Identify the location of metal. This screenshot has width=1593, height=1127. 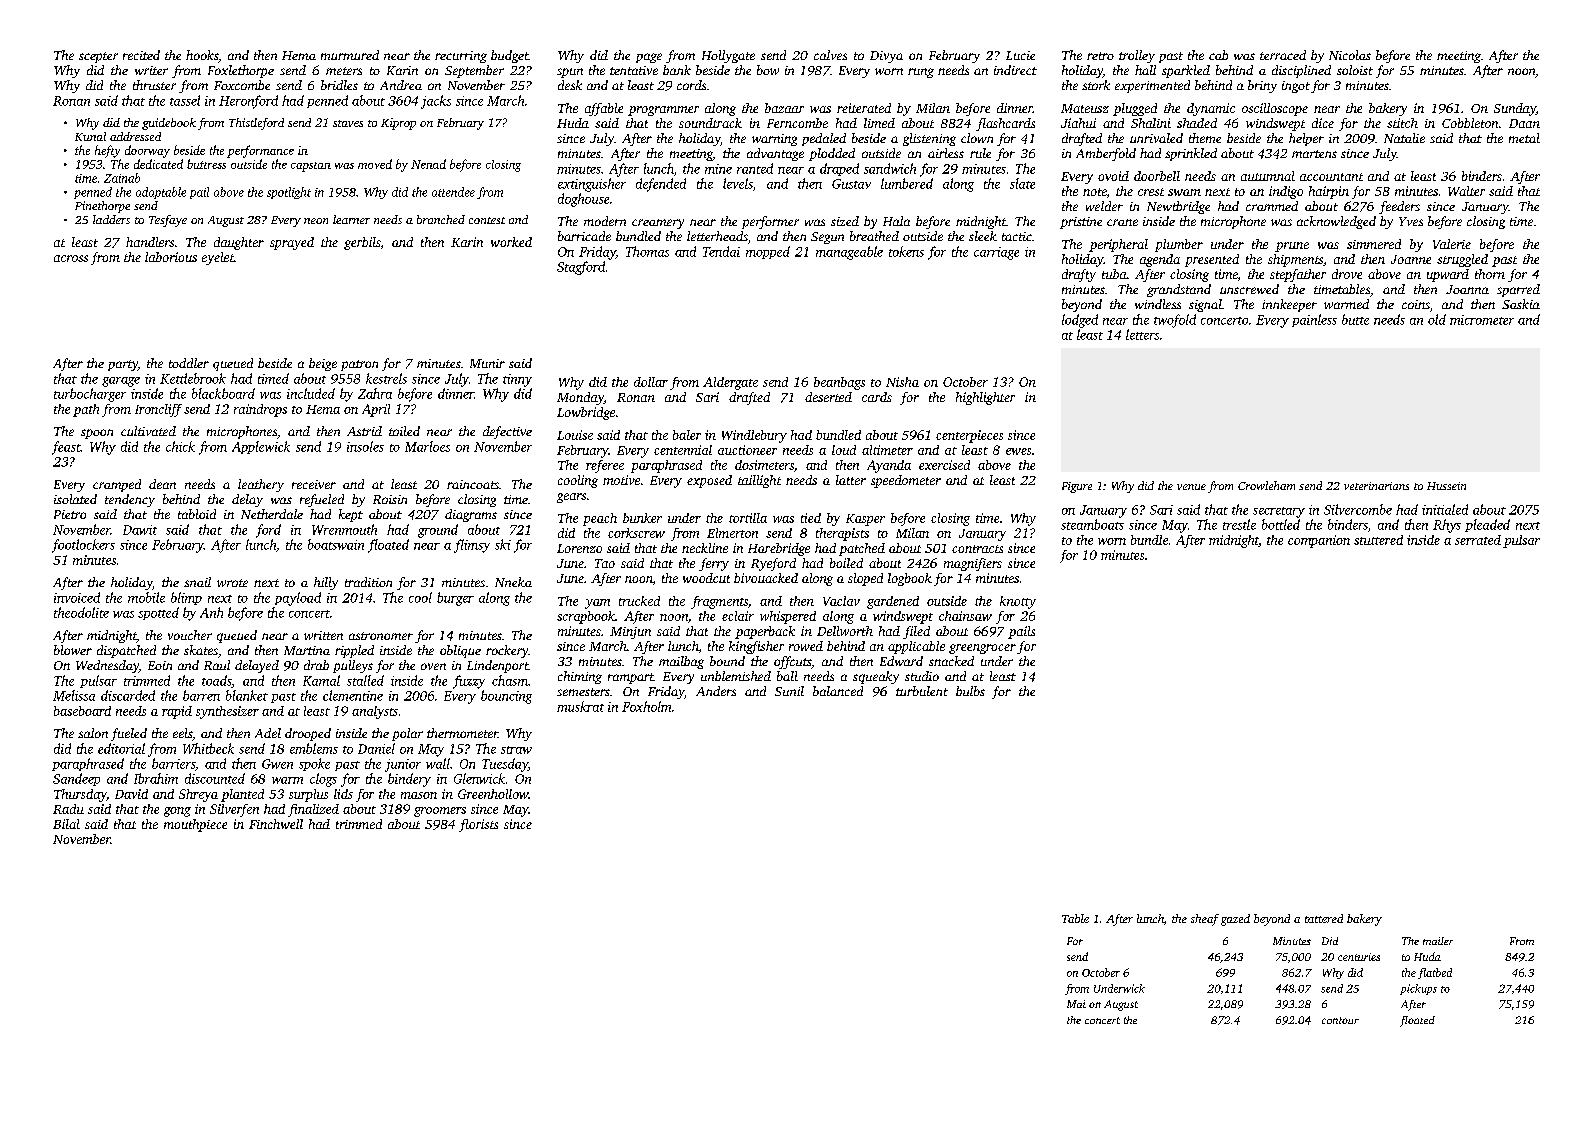
(1524, 138).
